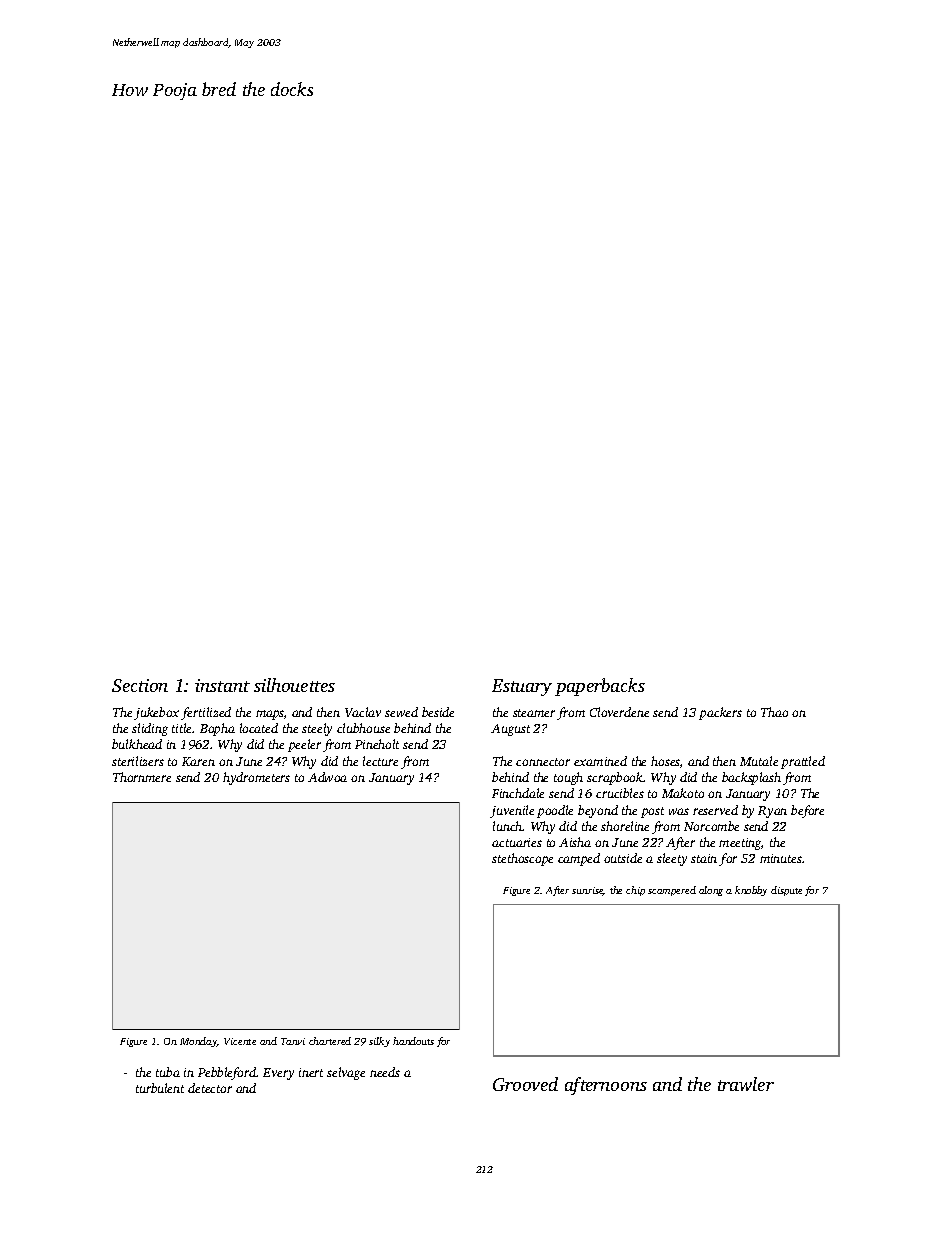  I want to click on minutes, so click(781, 858).
